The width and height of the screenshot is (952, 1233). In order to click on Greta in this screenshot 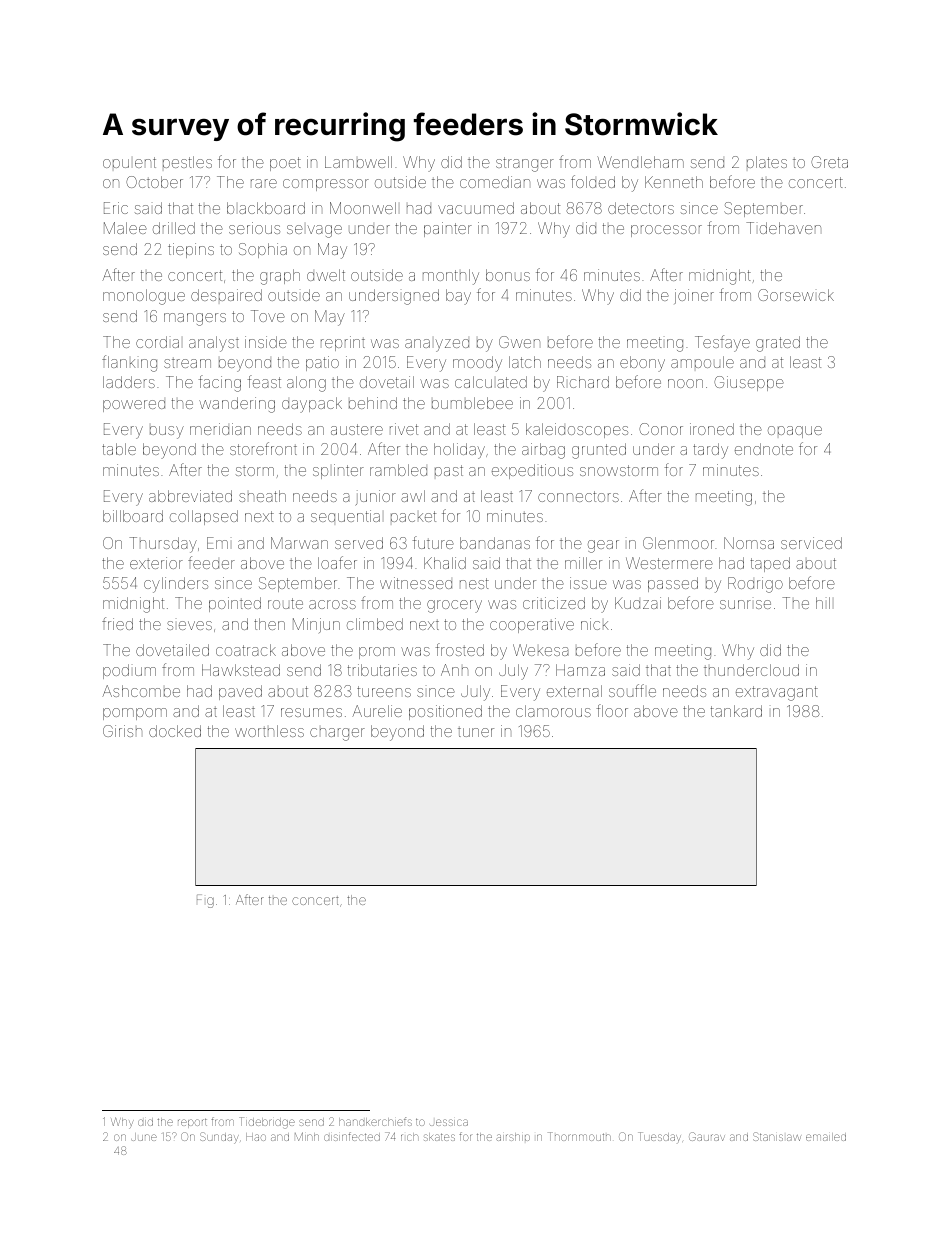, I will do `click(829, 162)`.
